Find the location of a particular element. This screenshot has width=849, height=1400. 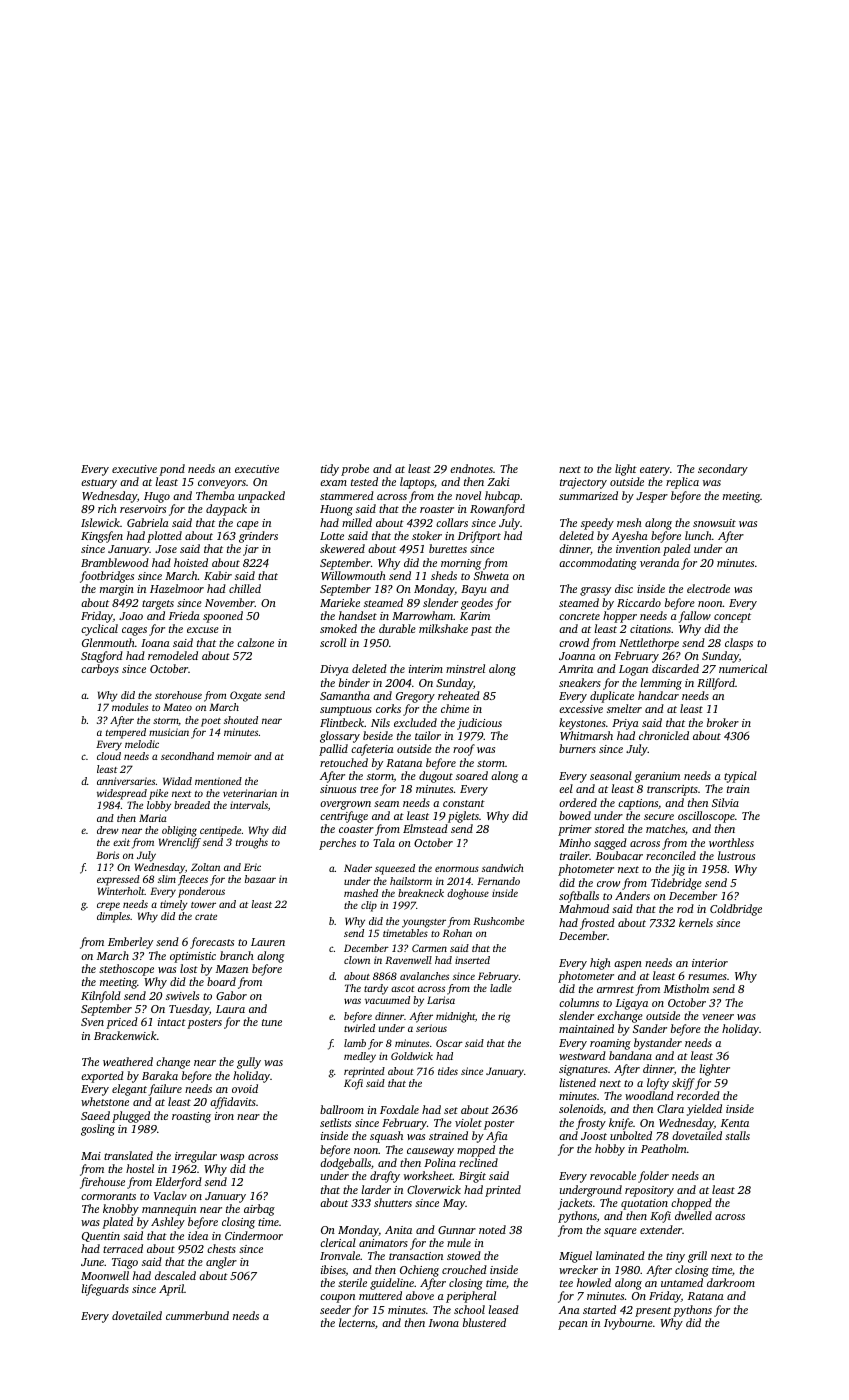

smelter is located at coordinates (624, 708).
